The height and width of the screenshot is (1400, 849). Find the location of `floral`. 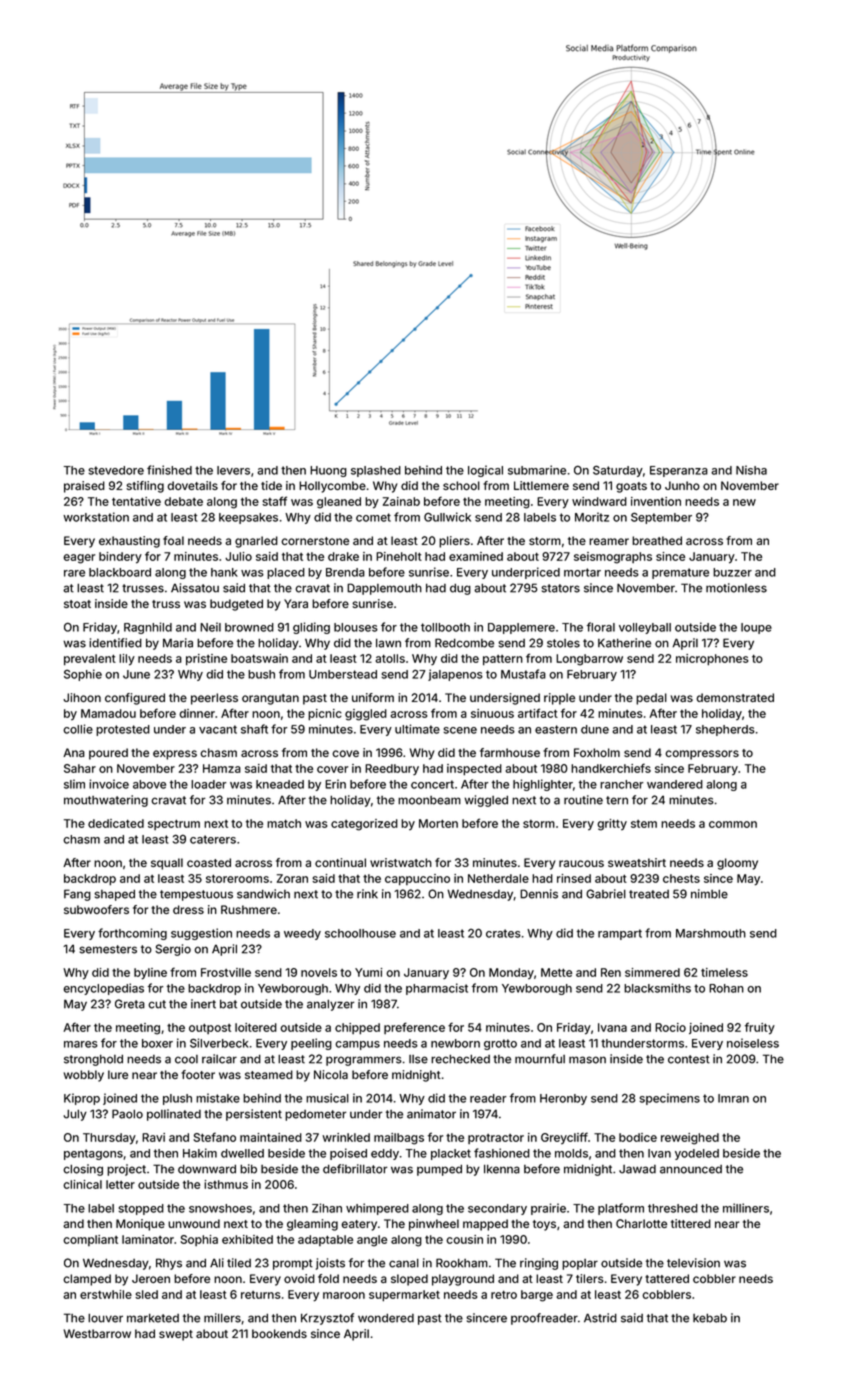

floral is located at coordinates (601, 627).
